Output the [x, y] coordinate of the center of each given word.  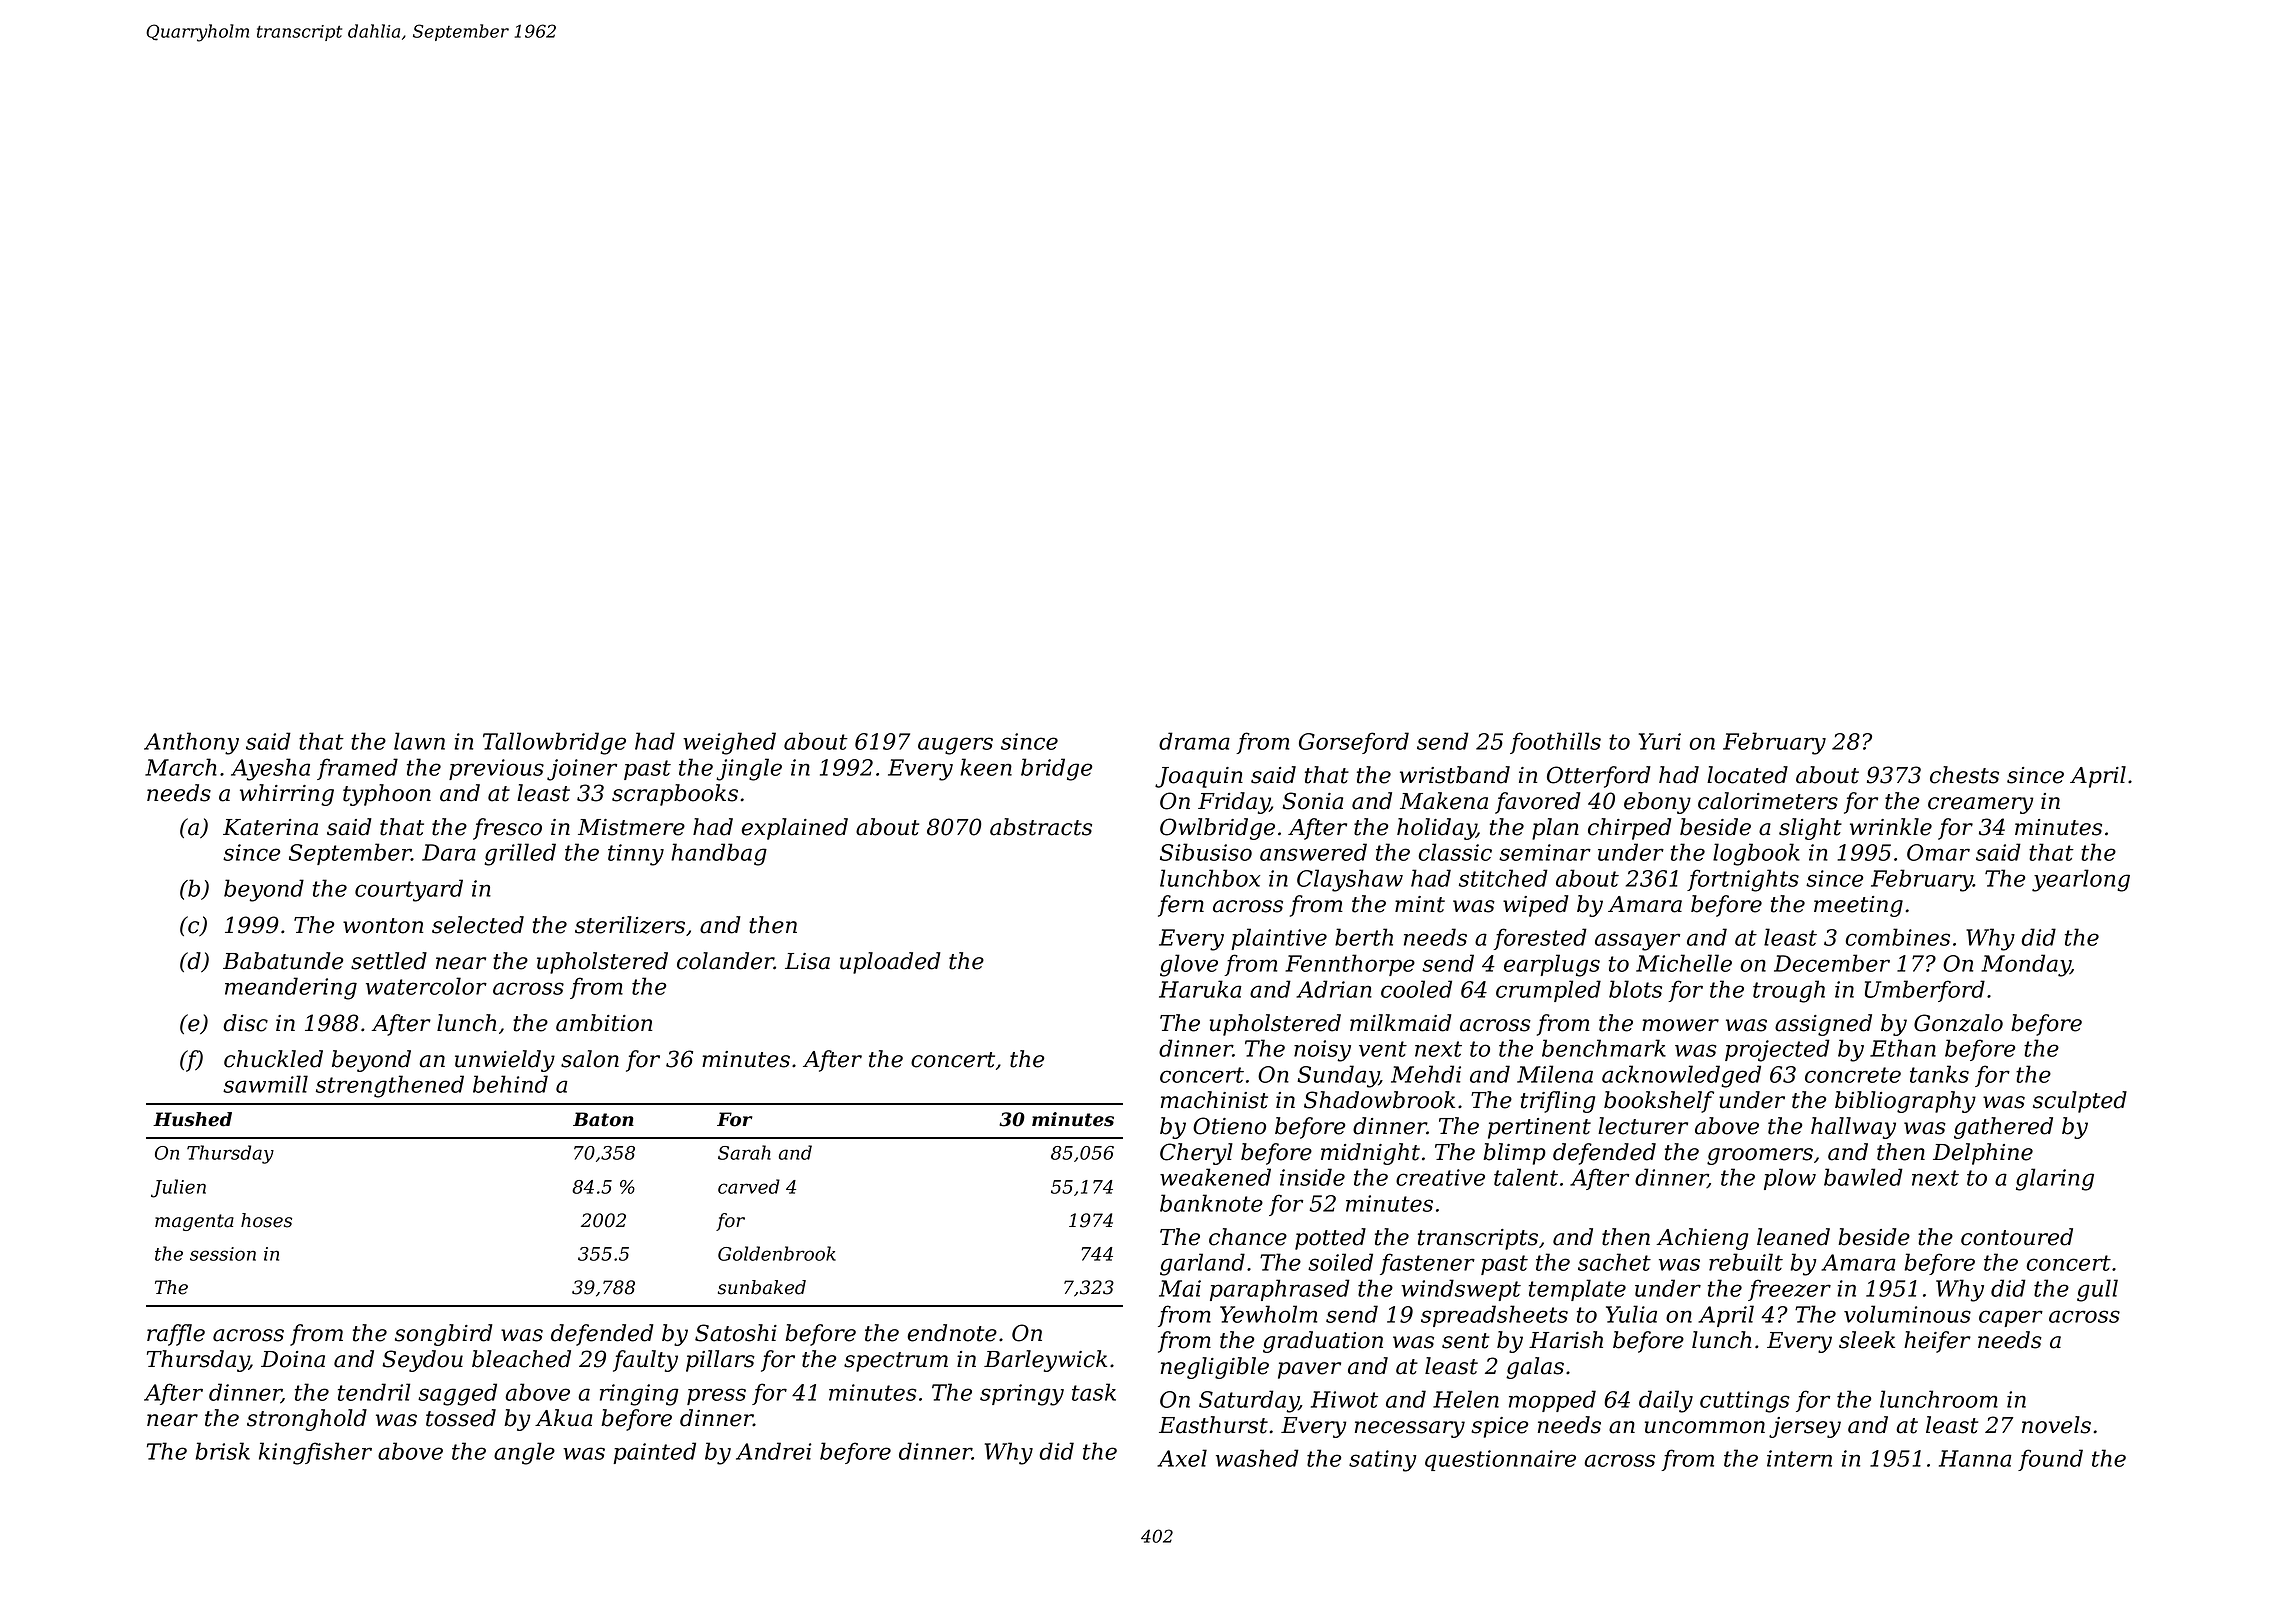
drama [1194, 741]
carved [749, 1186]
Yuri [1660, 741]
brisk [222, 1451]
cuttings [1745, 1402]
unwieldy [505, 1061]
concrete [1853, 1075]
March [181, 767]
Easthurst [1213, 1425]
